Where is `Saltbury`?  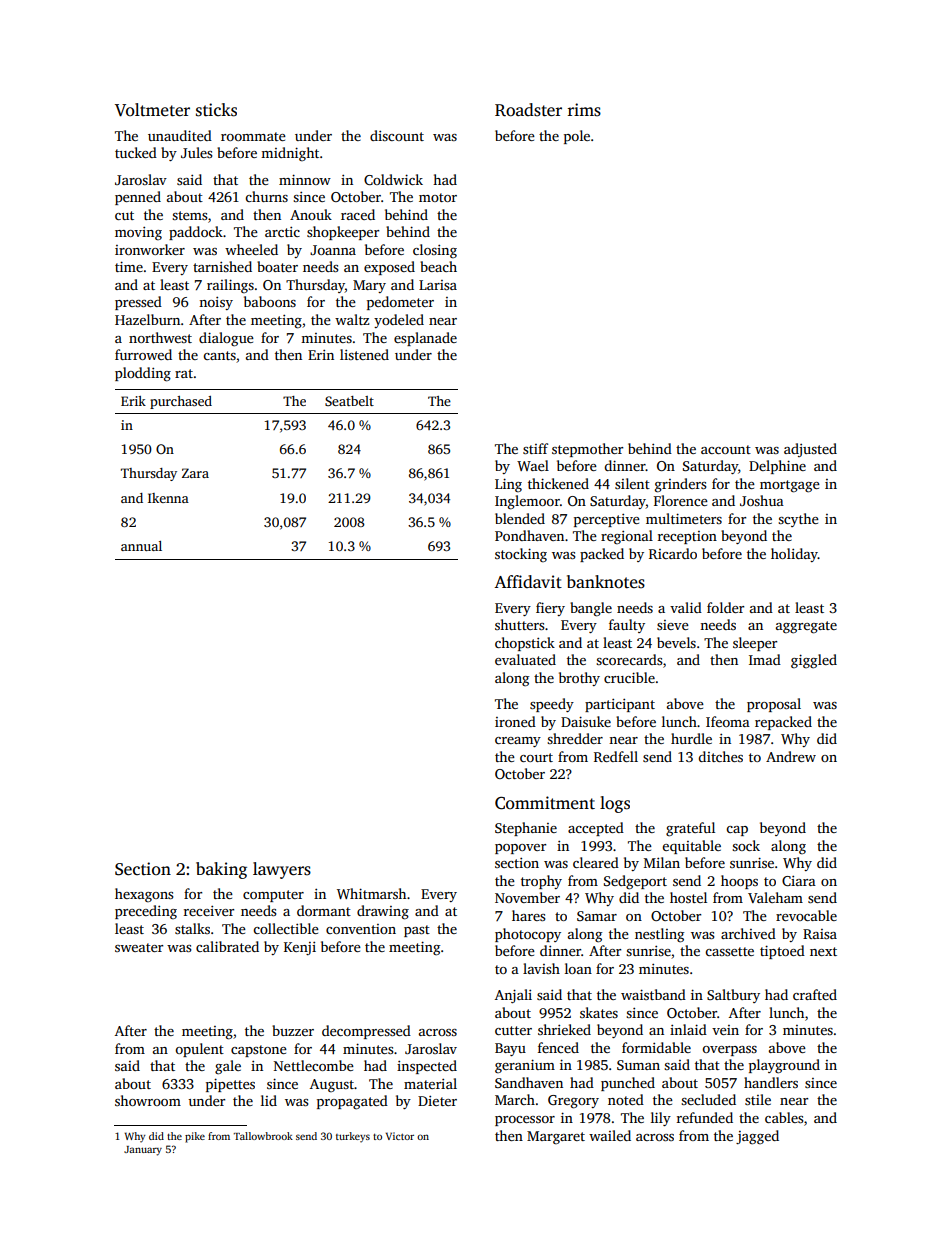
Saltbury is located at coordinates (733, 996).
